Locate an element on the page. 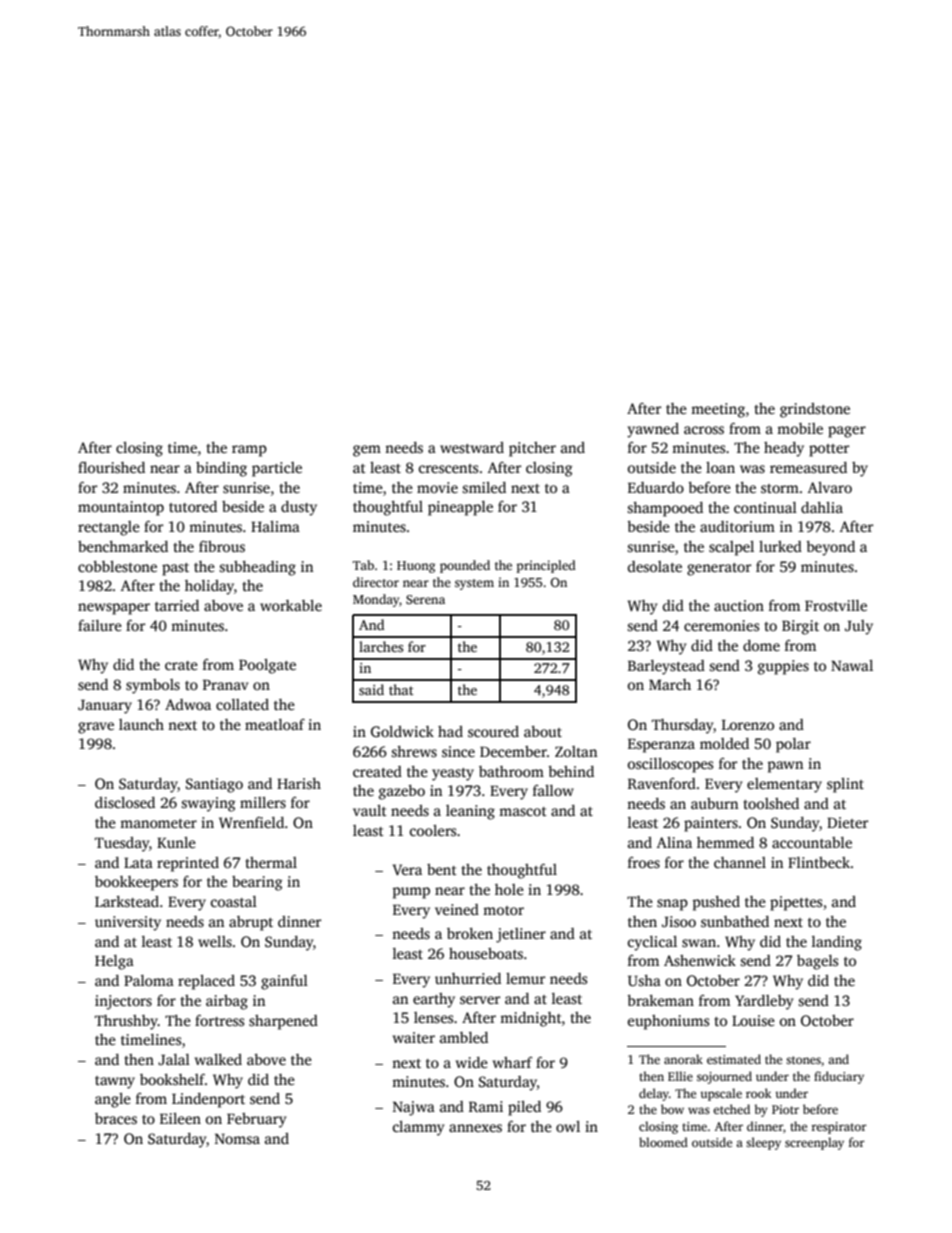  ramp is located at coordinates (249, 451).
